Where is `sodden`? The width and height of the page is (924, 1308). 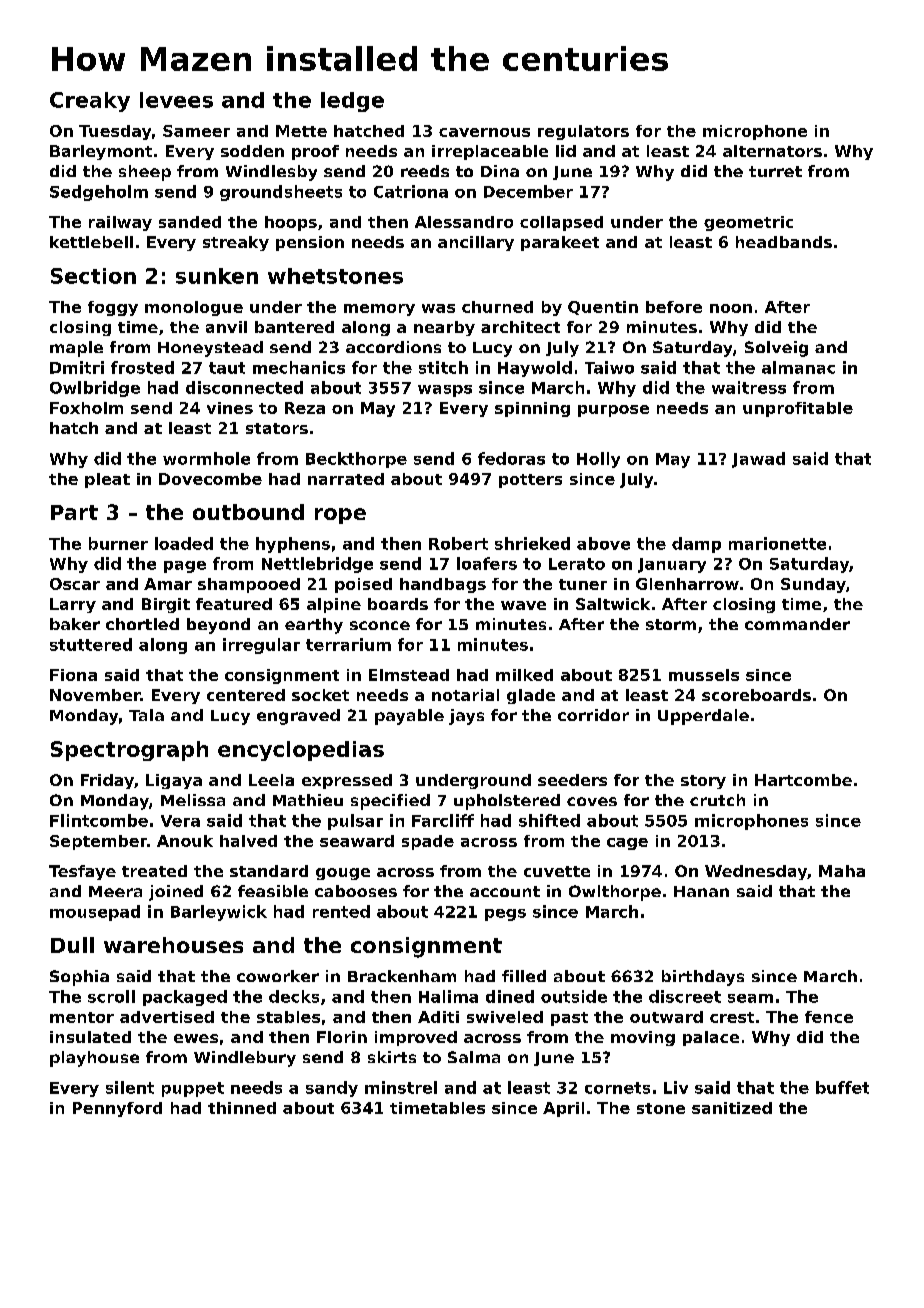
sodden is located at coordinates (252, 151).
